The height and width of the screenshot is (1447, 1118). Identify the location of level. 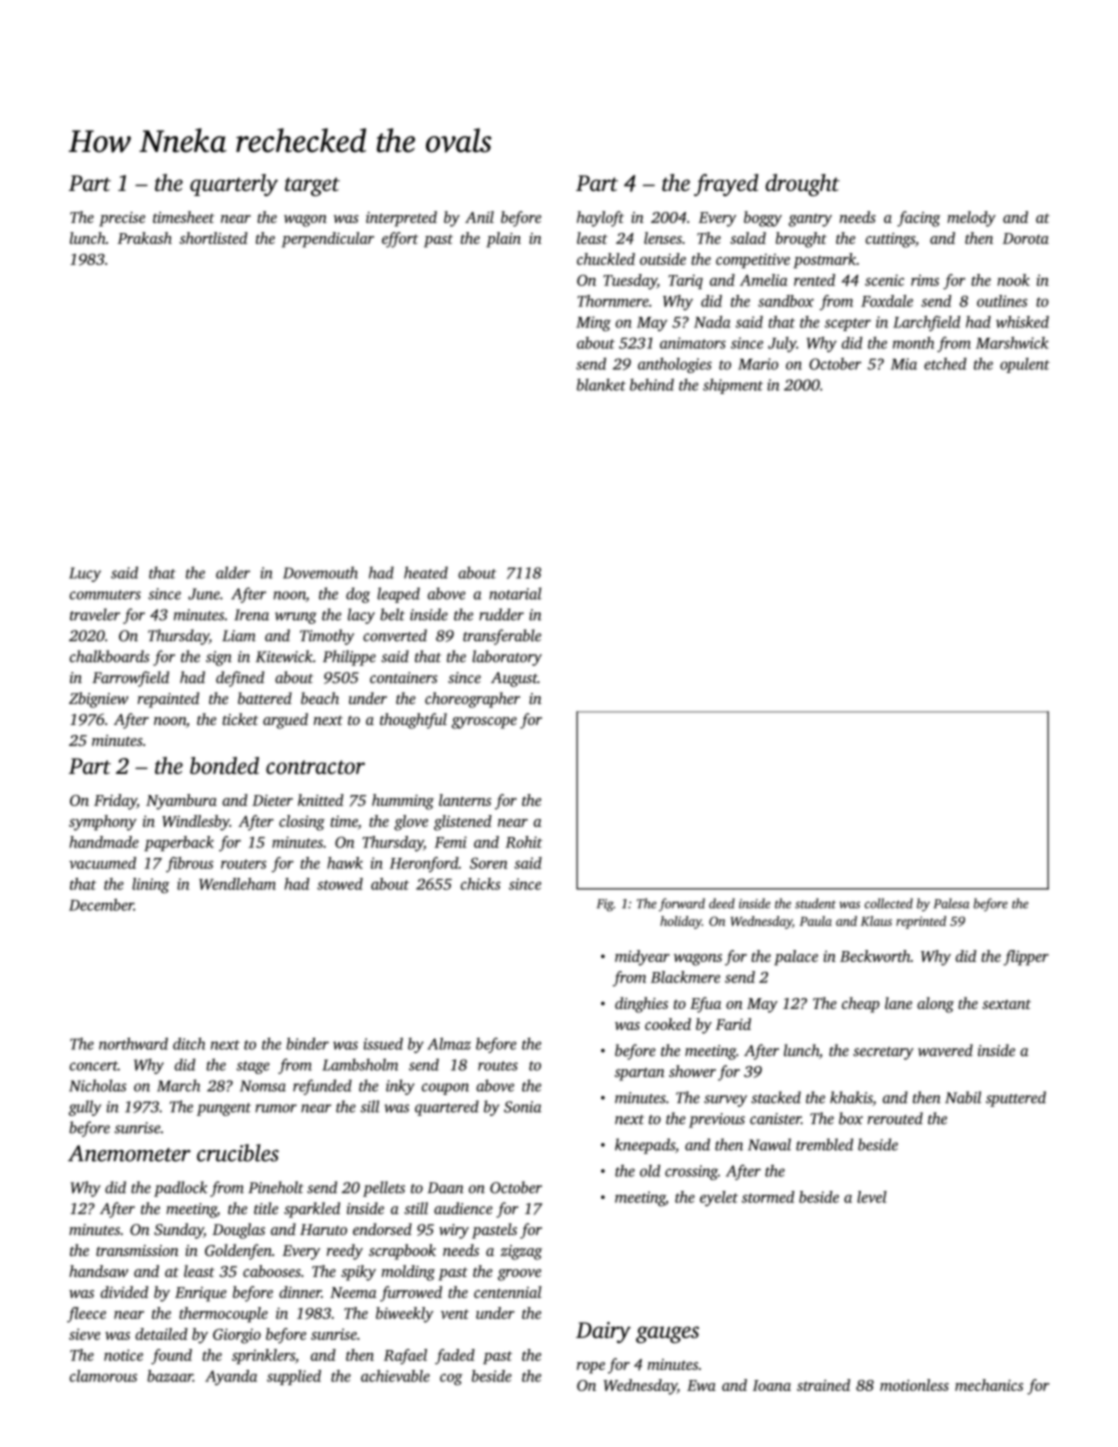
(872, 1197).
